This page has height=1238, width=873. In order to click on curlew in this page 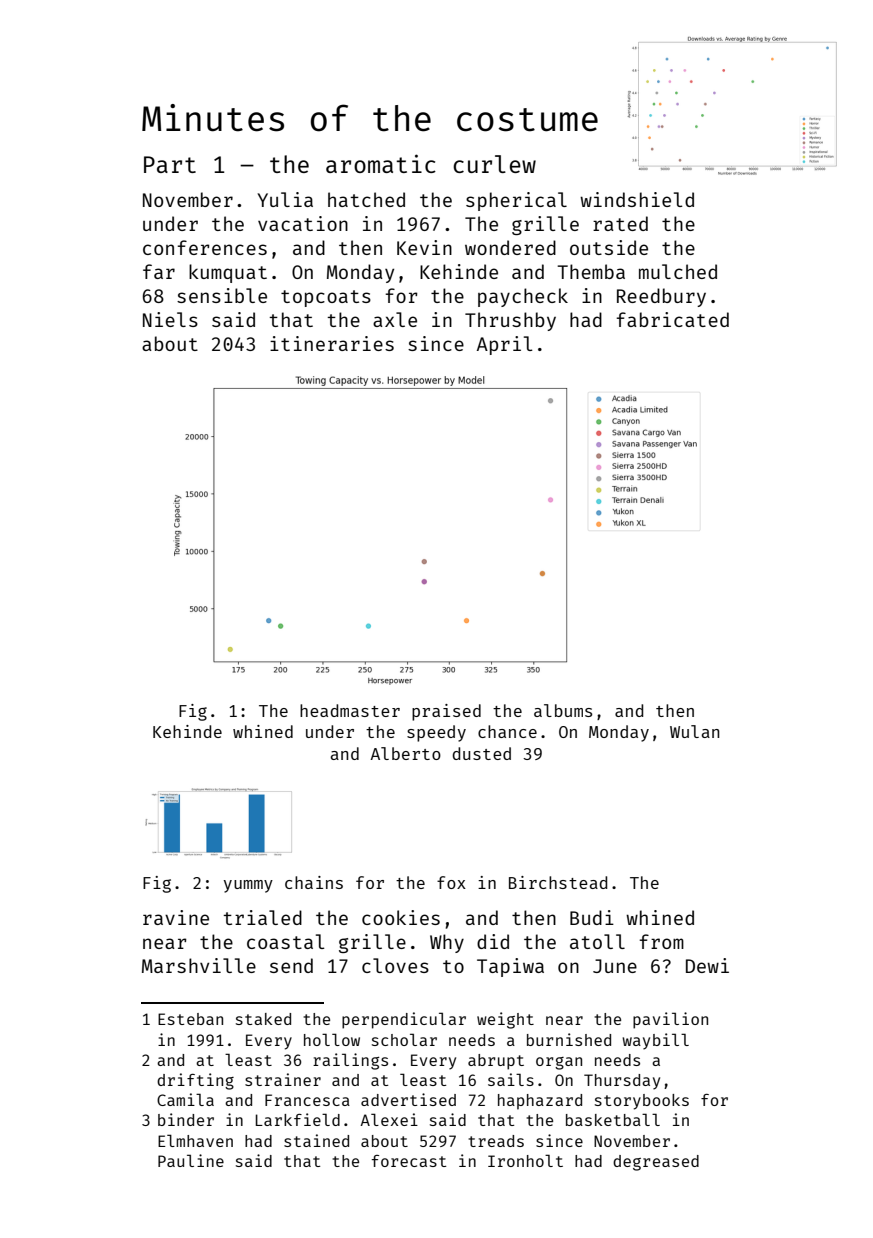, I will do `click(494, 164)`.
